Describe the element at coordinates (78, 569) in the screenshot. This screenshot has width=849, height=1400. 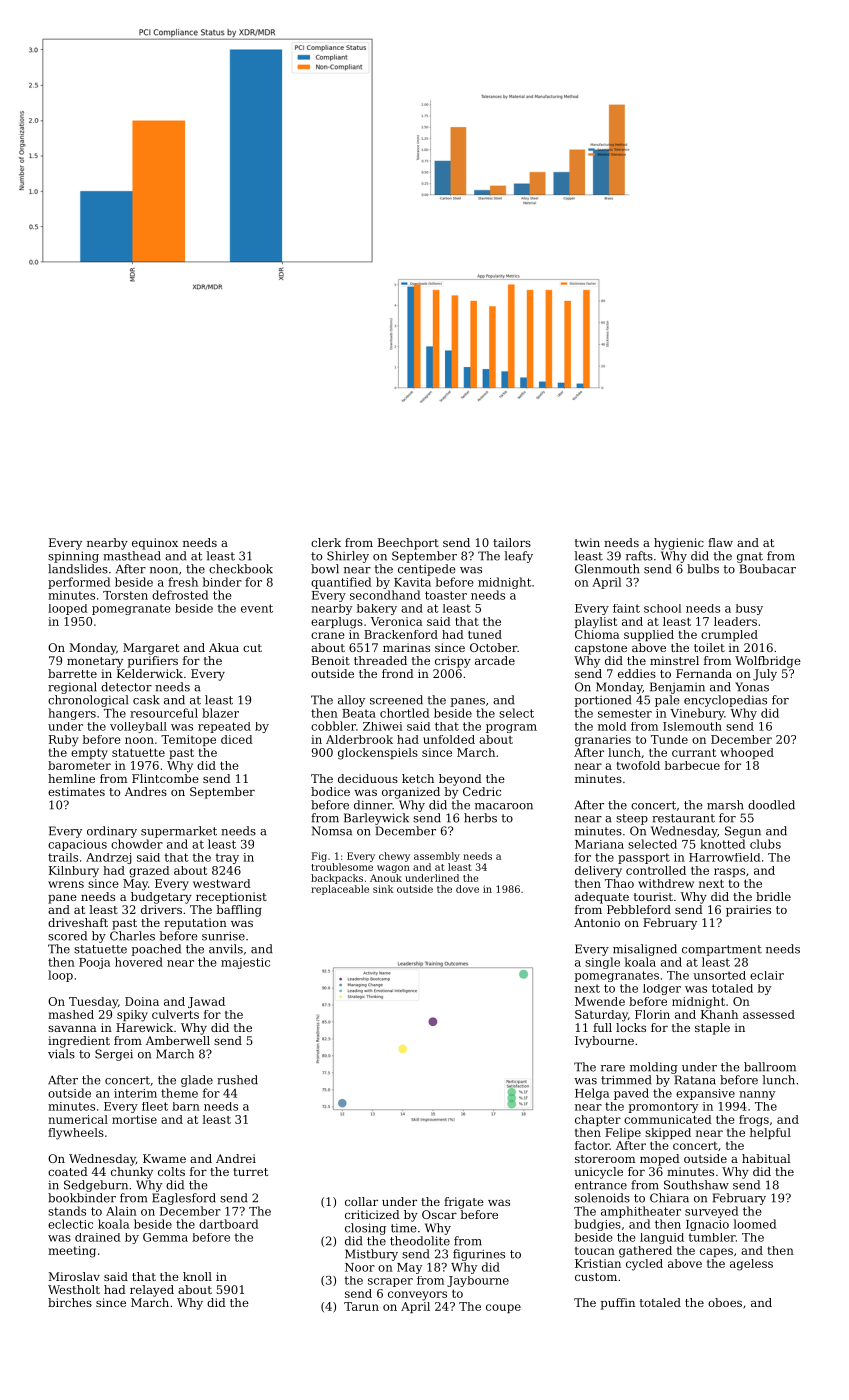
I see `landslides` at that location.
